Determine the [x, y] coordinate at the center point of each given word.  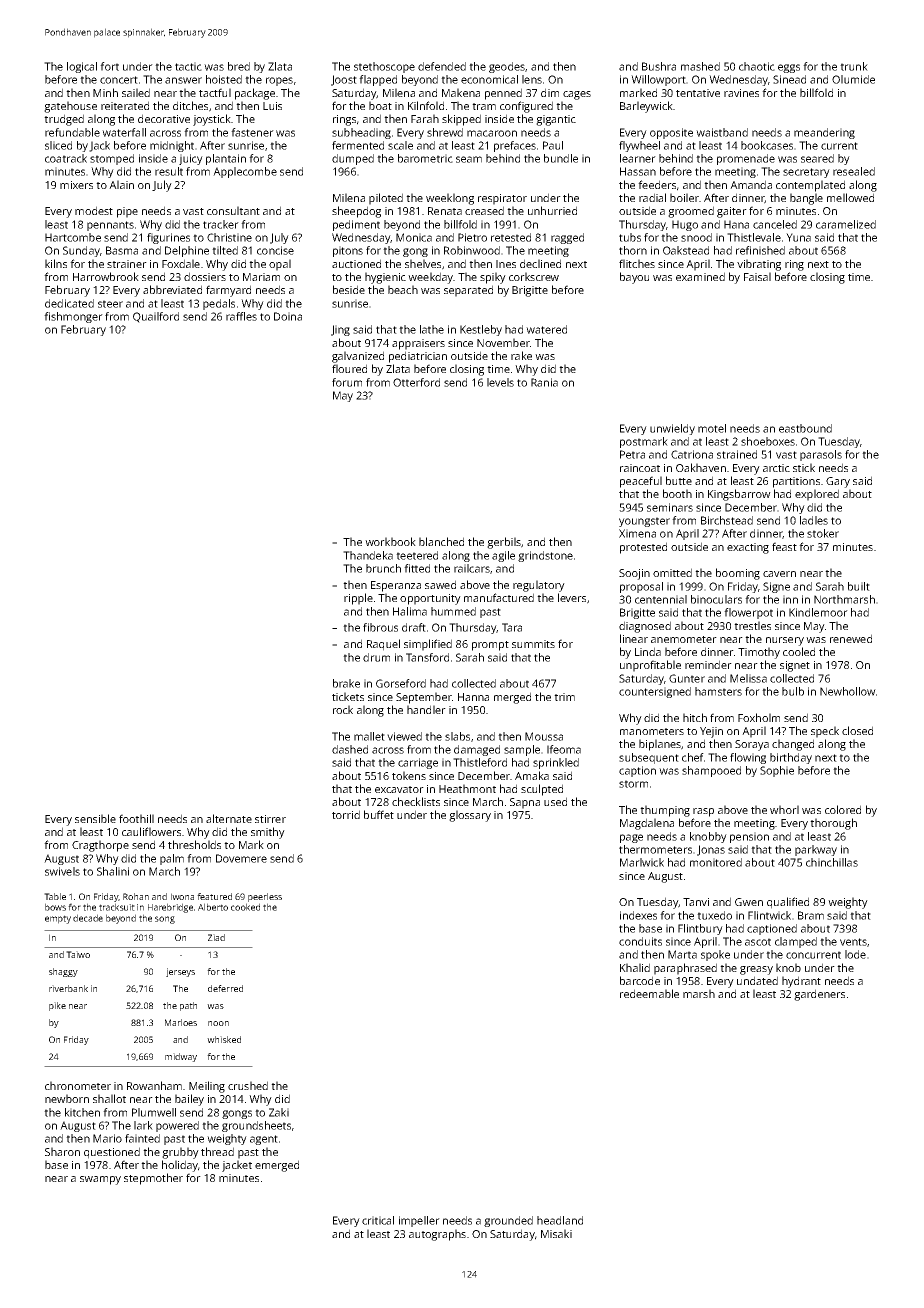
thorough [833, 824]
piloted [386, 199]
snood [696, 237]
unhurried [552, 210]
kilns [56, 263]
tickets [348, 696]
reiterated [125, 105]
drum [376, 657]
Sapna [525, 803]
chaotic [757, 66]
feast [784, 546]
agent [264, 1140]
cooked [245, 907]
